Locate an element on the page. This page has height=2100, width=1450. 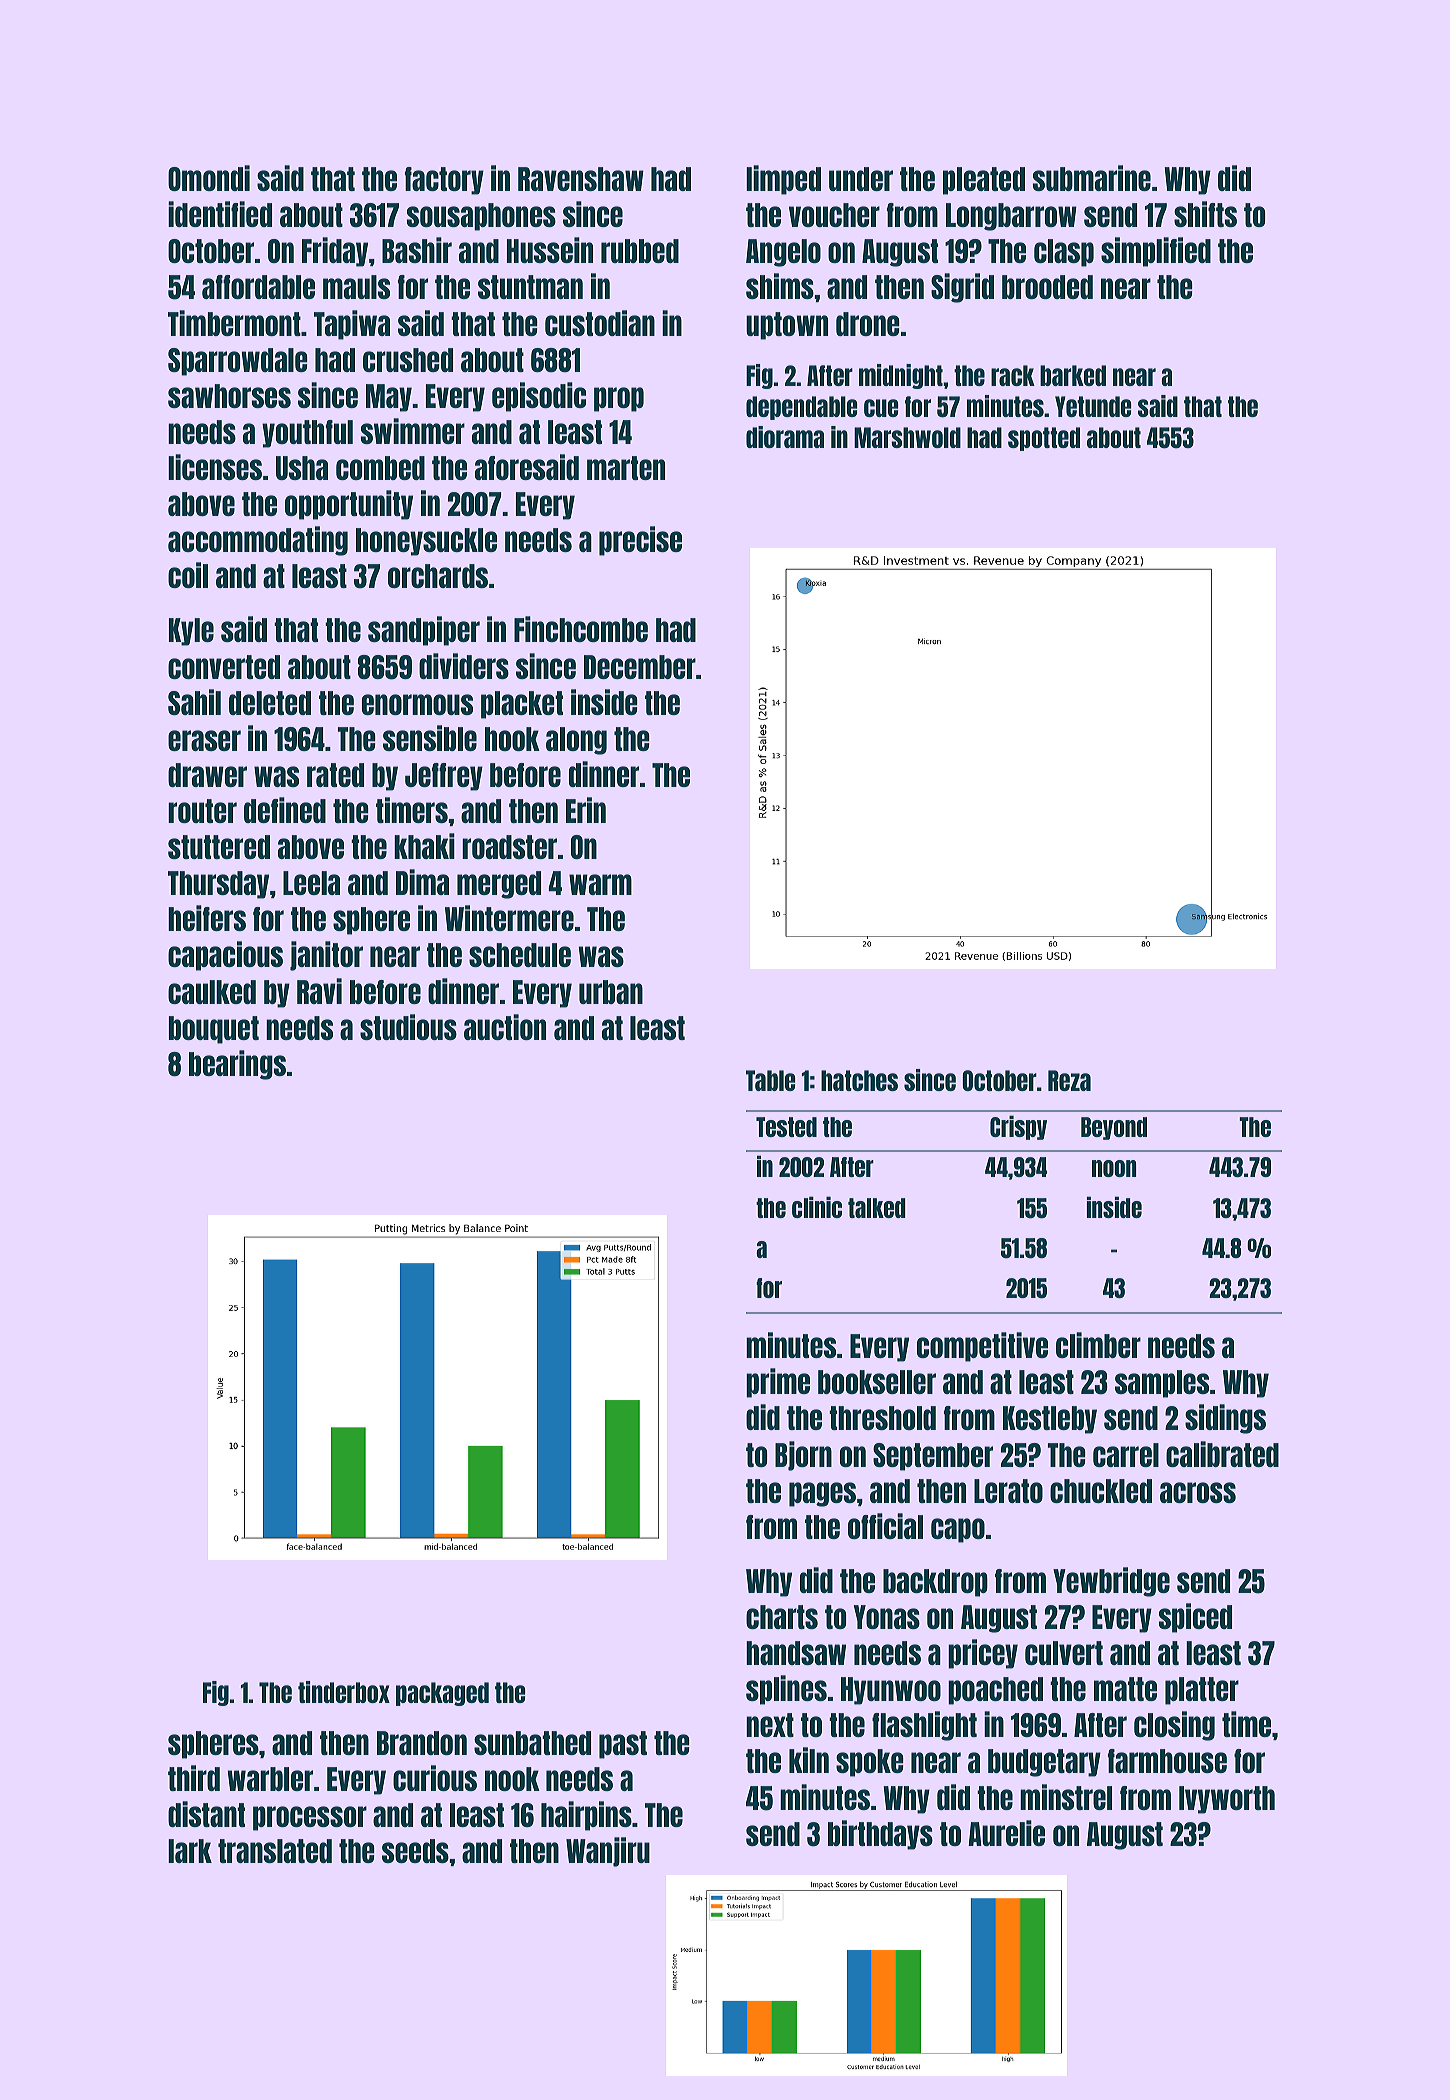
spotted is located at coordinates (1044, 439).
